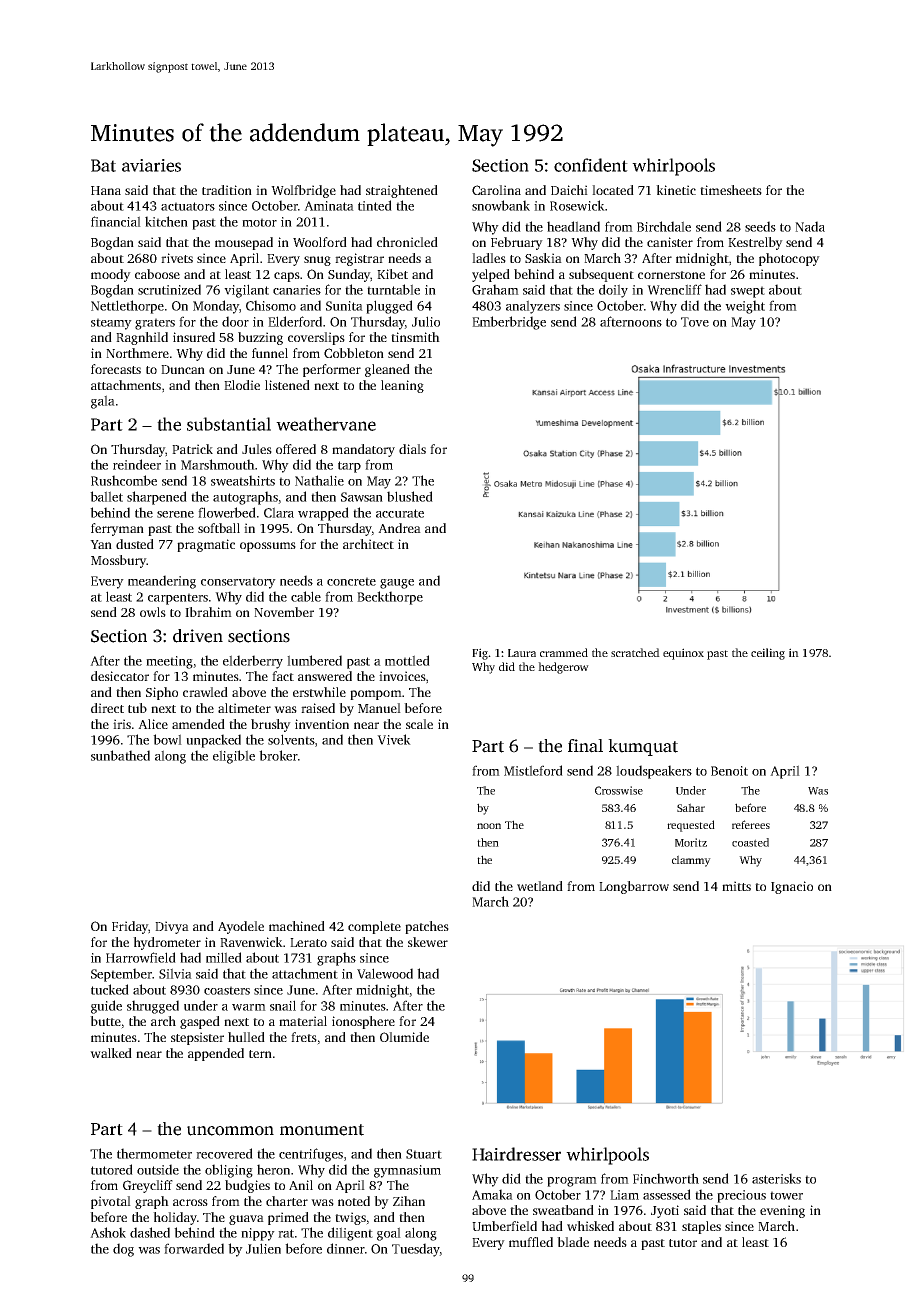 The image size is (924, 1308). Describe the element at coordinates (643, 747) in the page. I see `kumquat` at that location.
